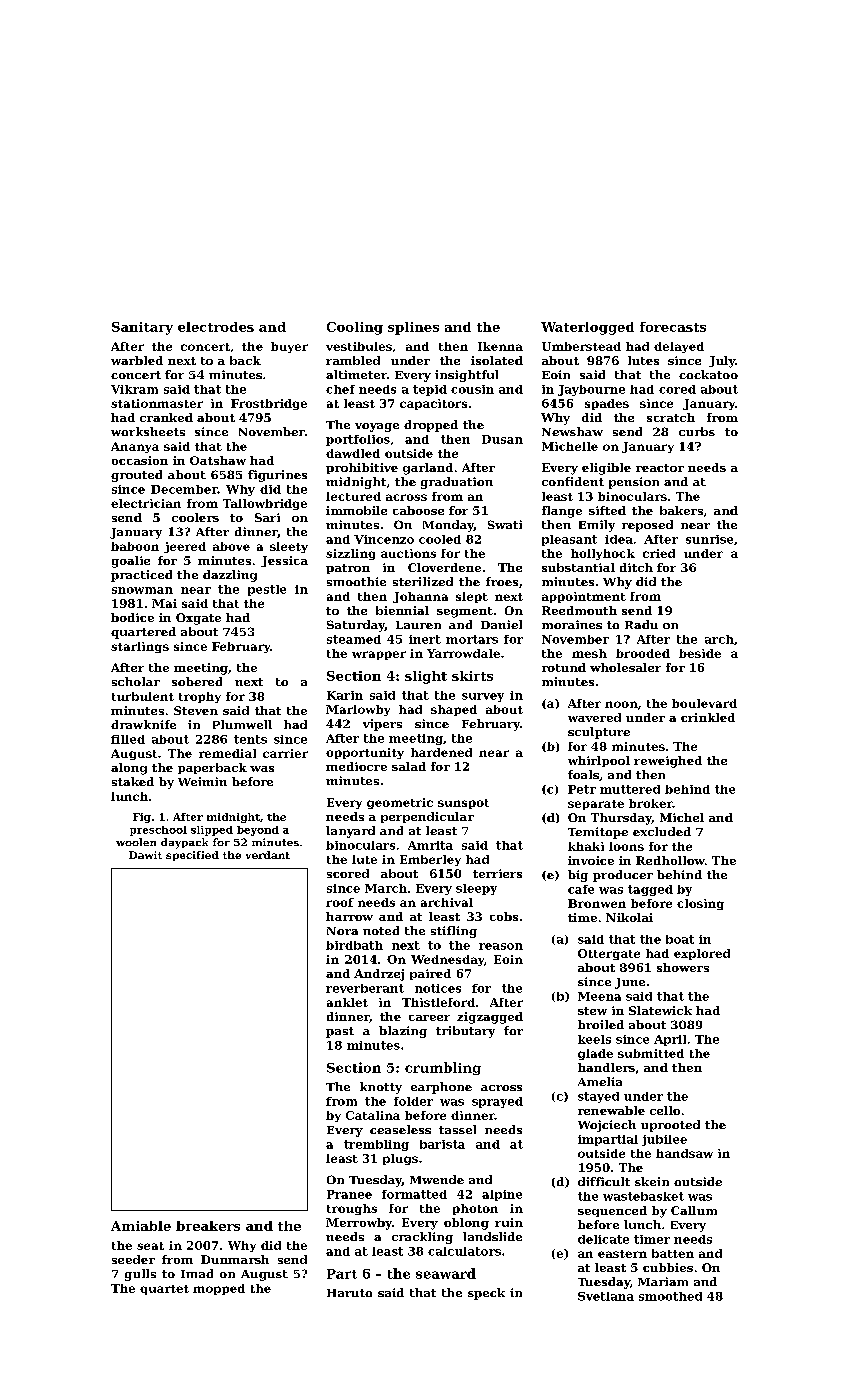 The width and height of the screenshot is (849, 1400). What do you see at coordinates (350, 832) in the screenshot?
I see `lanyard` at bounding box center [350, 832].
